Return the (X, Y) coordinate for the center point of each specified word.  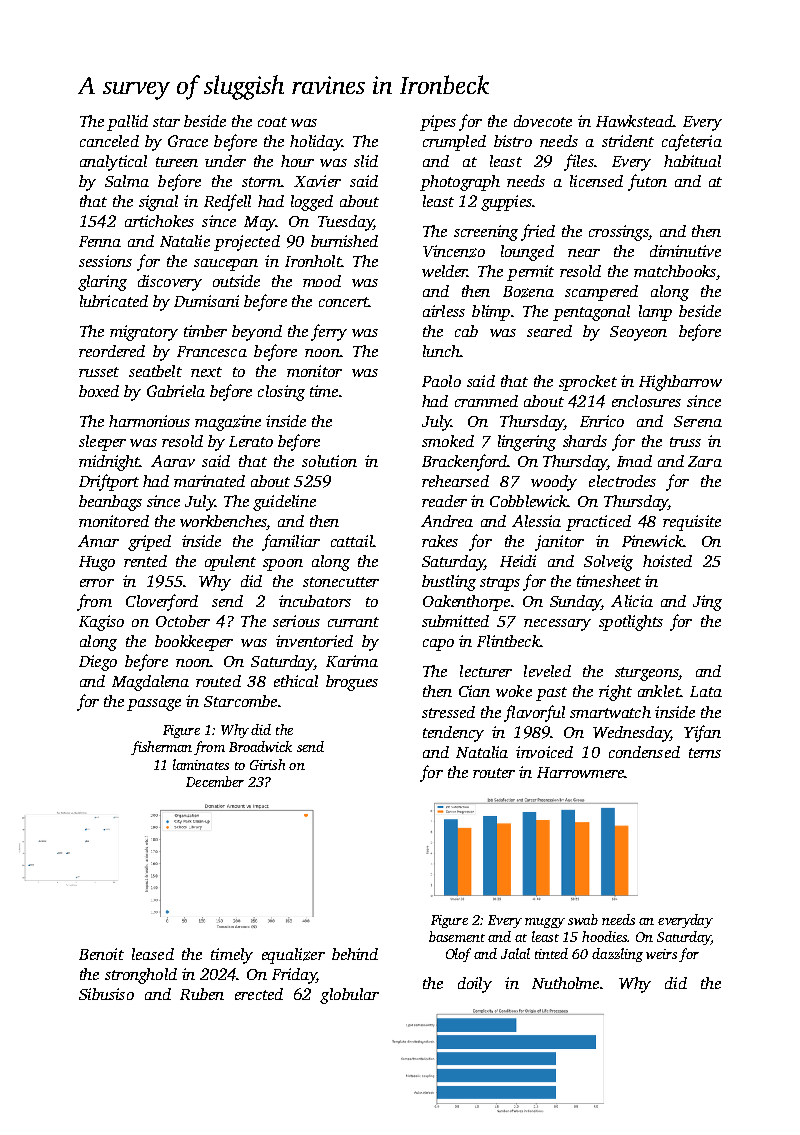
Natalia (482, 752)
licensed (596, 181)
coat (272, 122)
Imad (634, 461)
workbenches (224, 522)
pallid (127, 123)
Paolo (441, 381)
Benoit (101, 954)
